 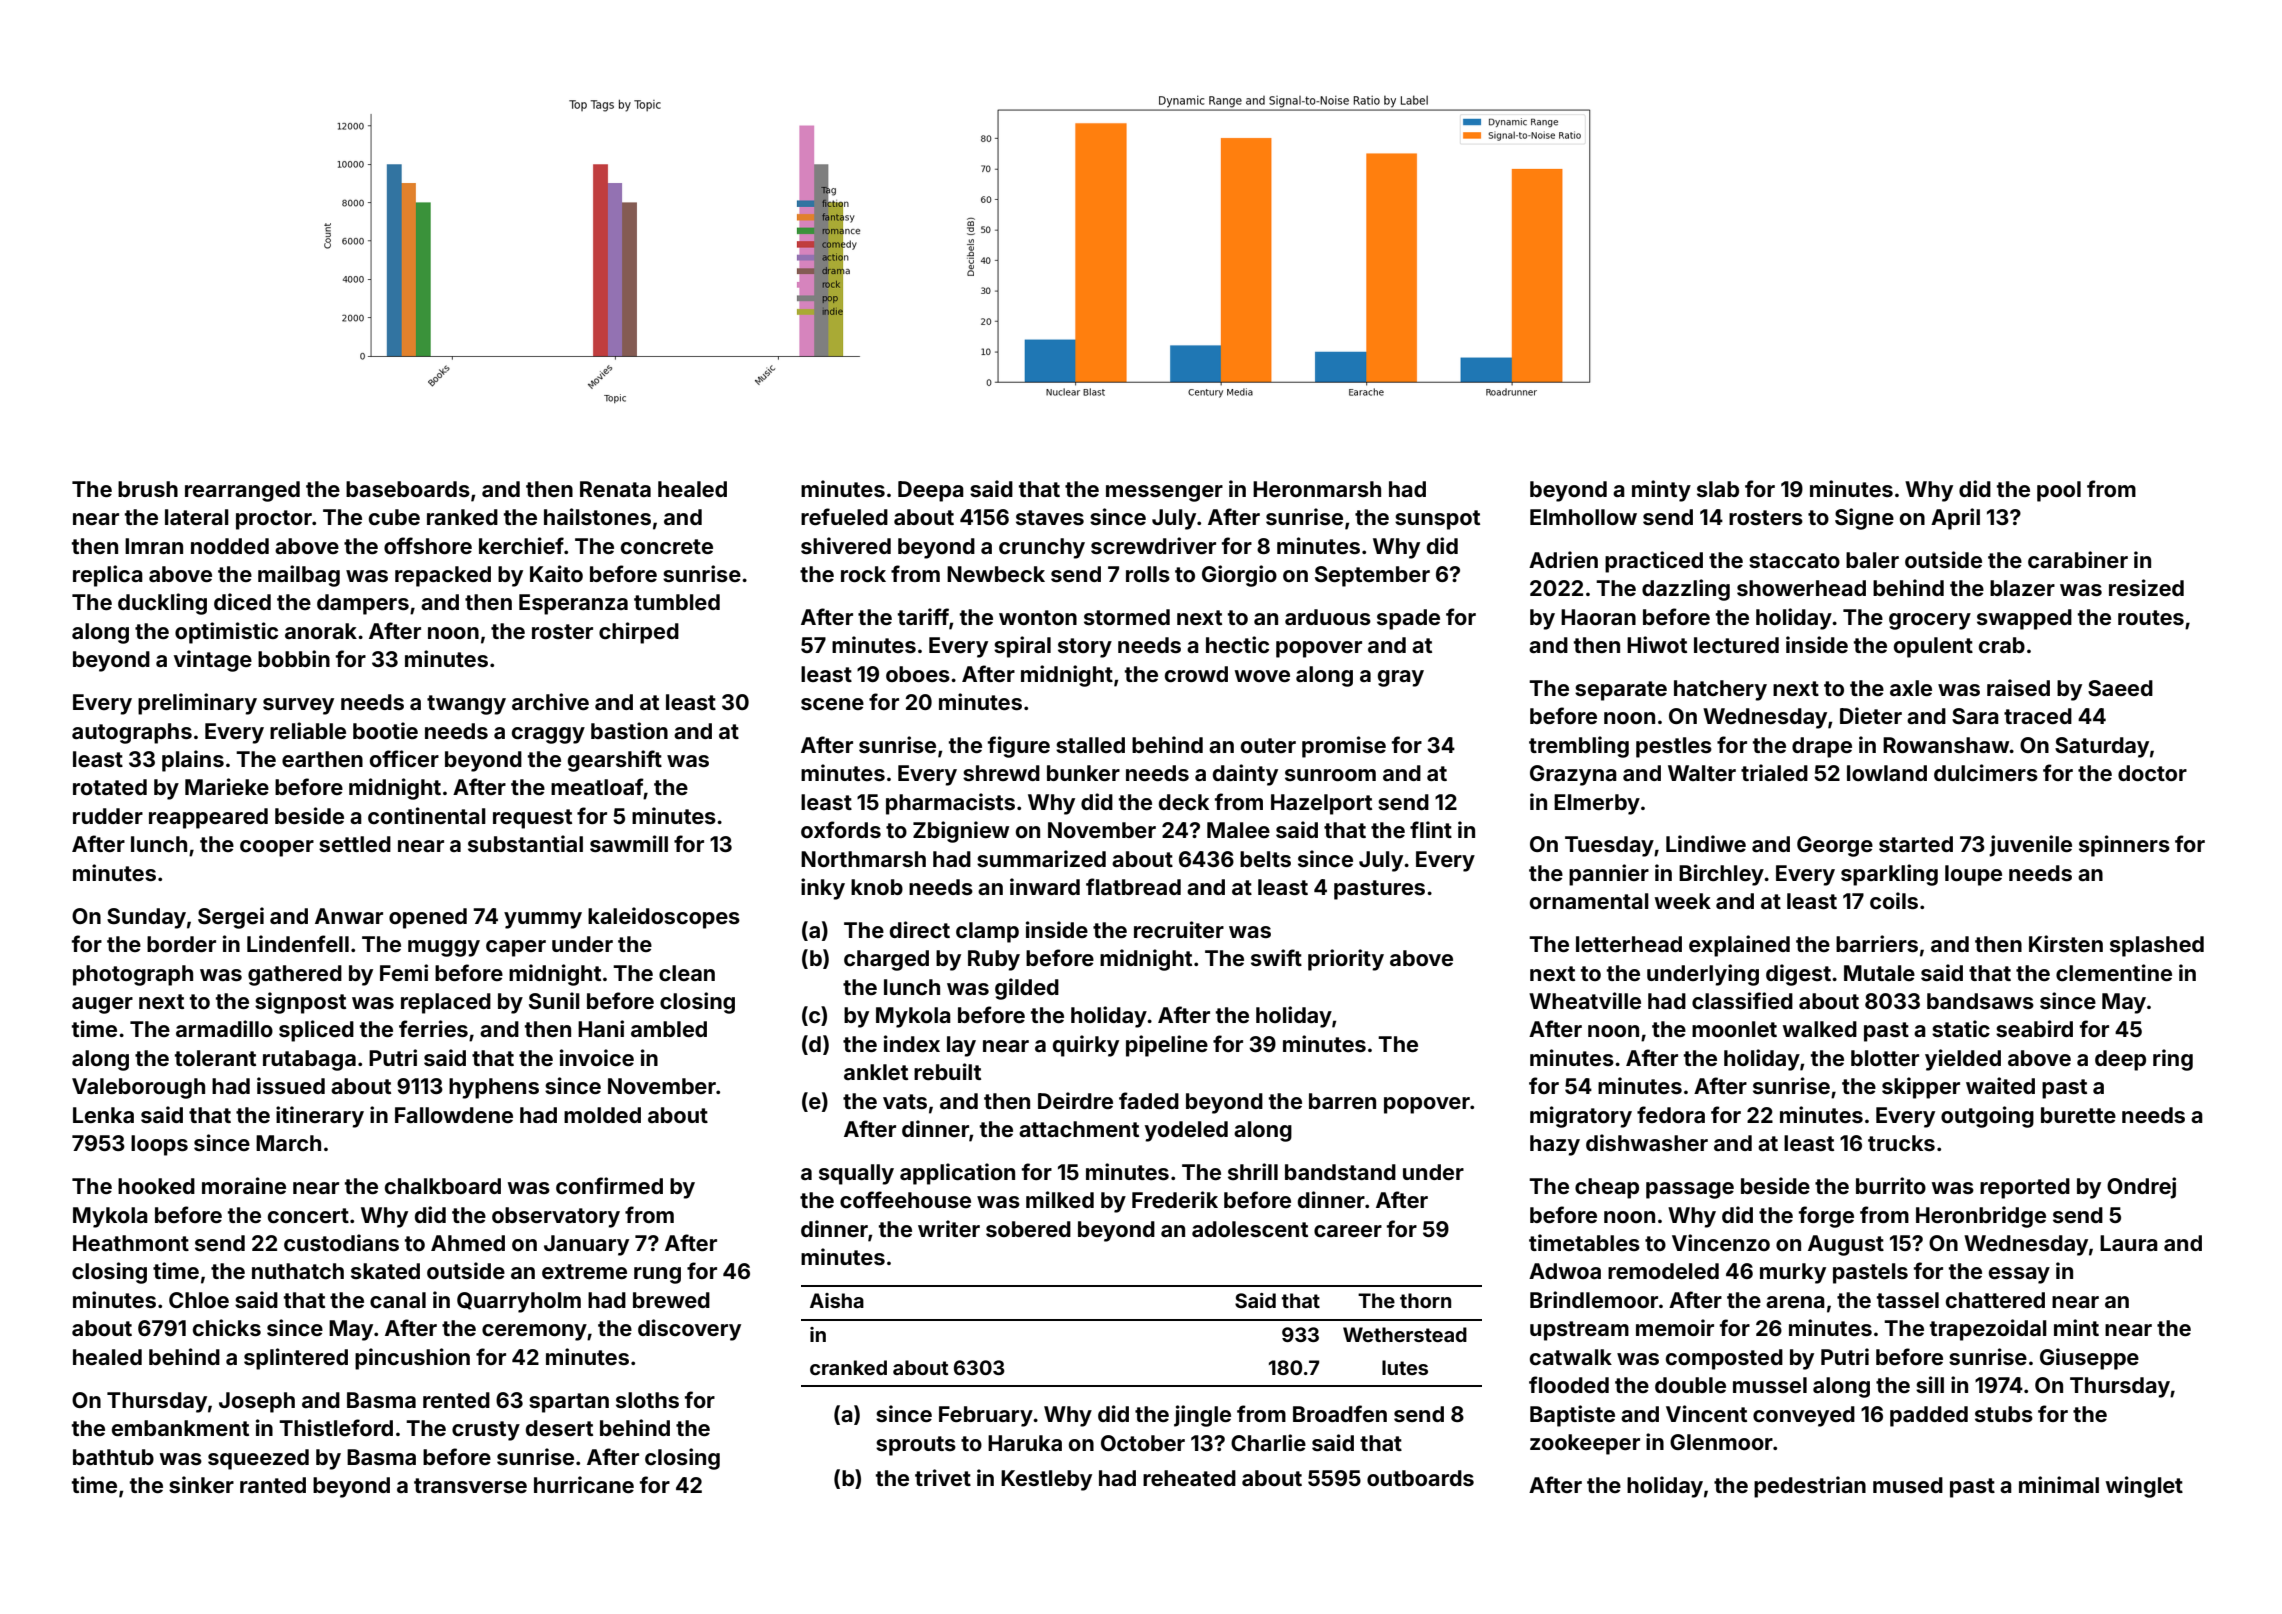 What do you see at coordinates (1930, 621) in the screenshot?
I see `grocery` at bounding box center [1930, 621].
